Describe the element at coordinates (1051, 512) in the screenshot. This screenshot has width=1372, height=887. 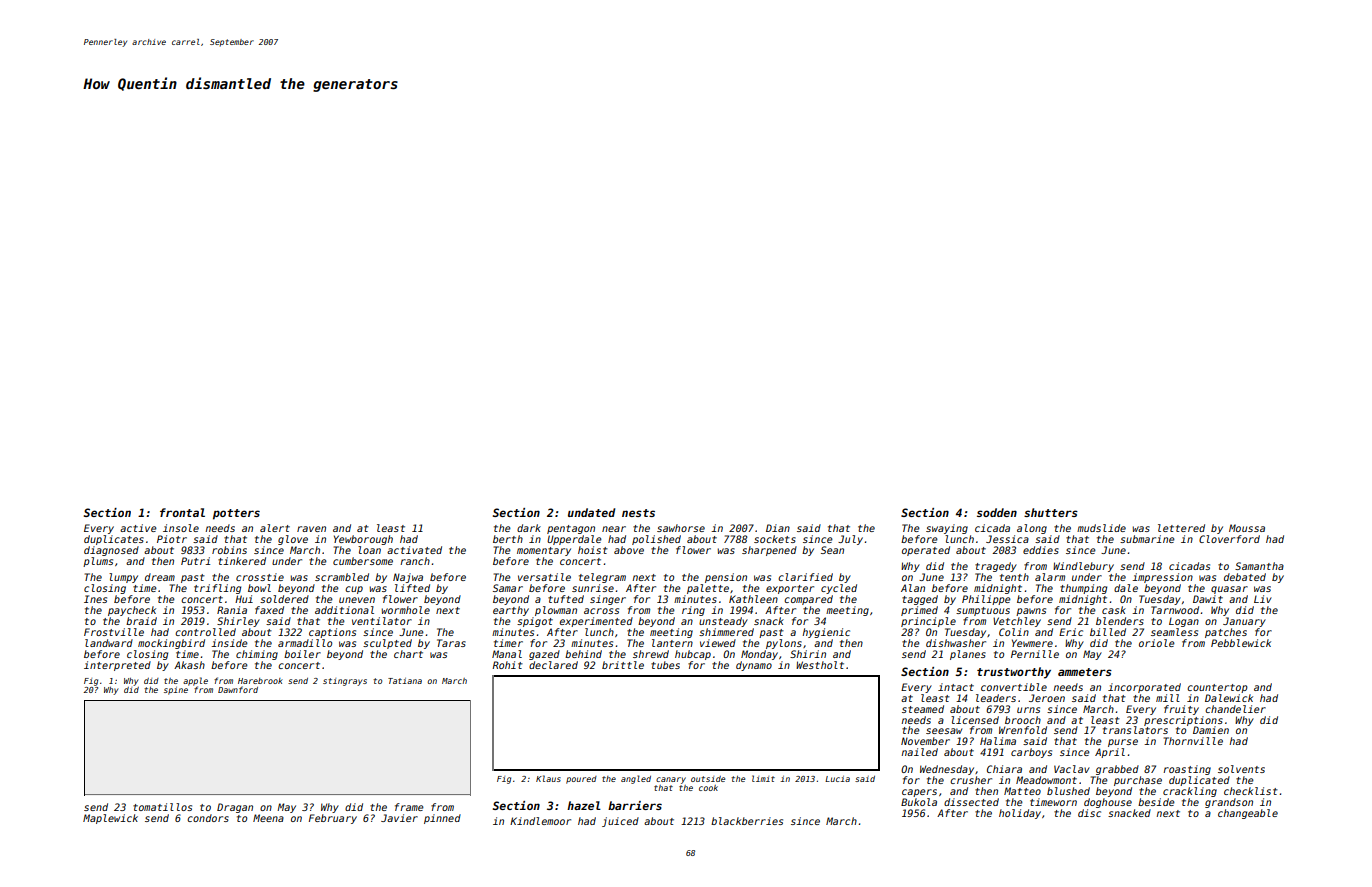
I see `shutters` at that location.
